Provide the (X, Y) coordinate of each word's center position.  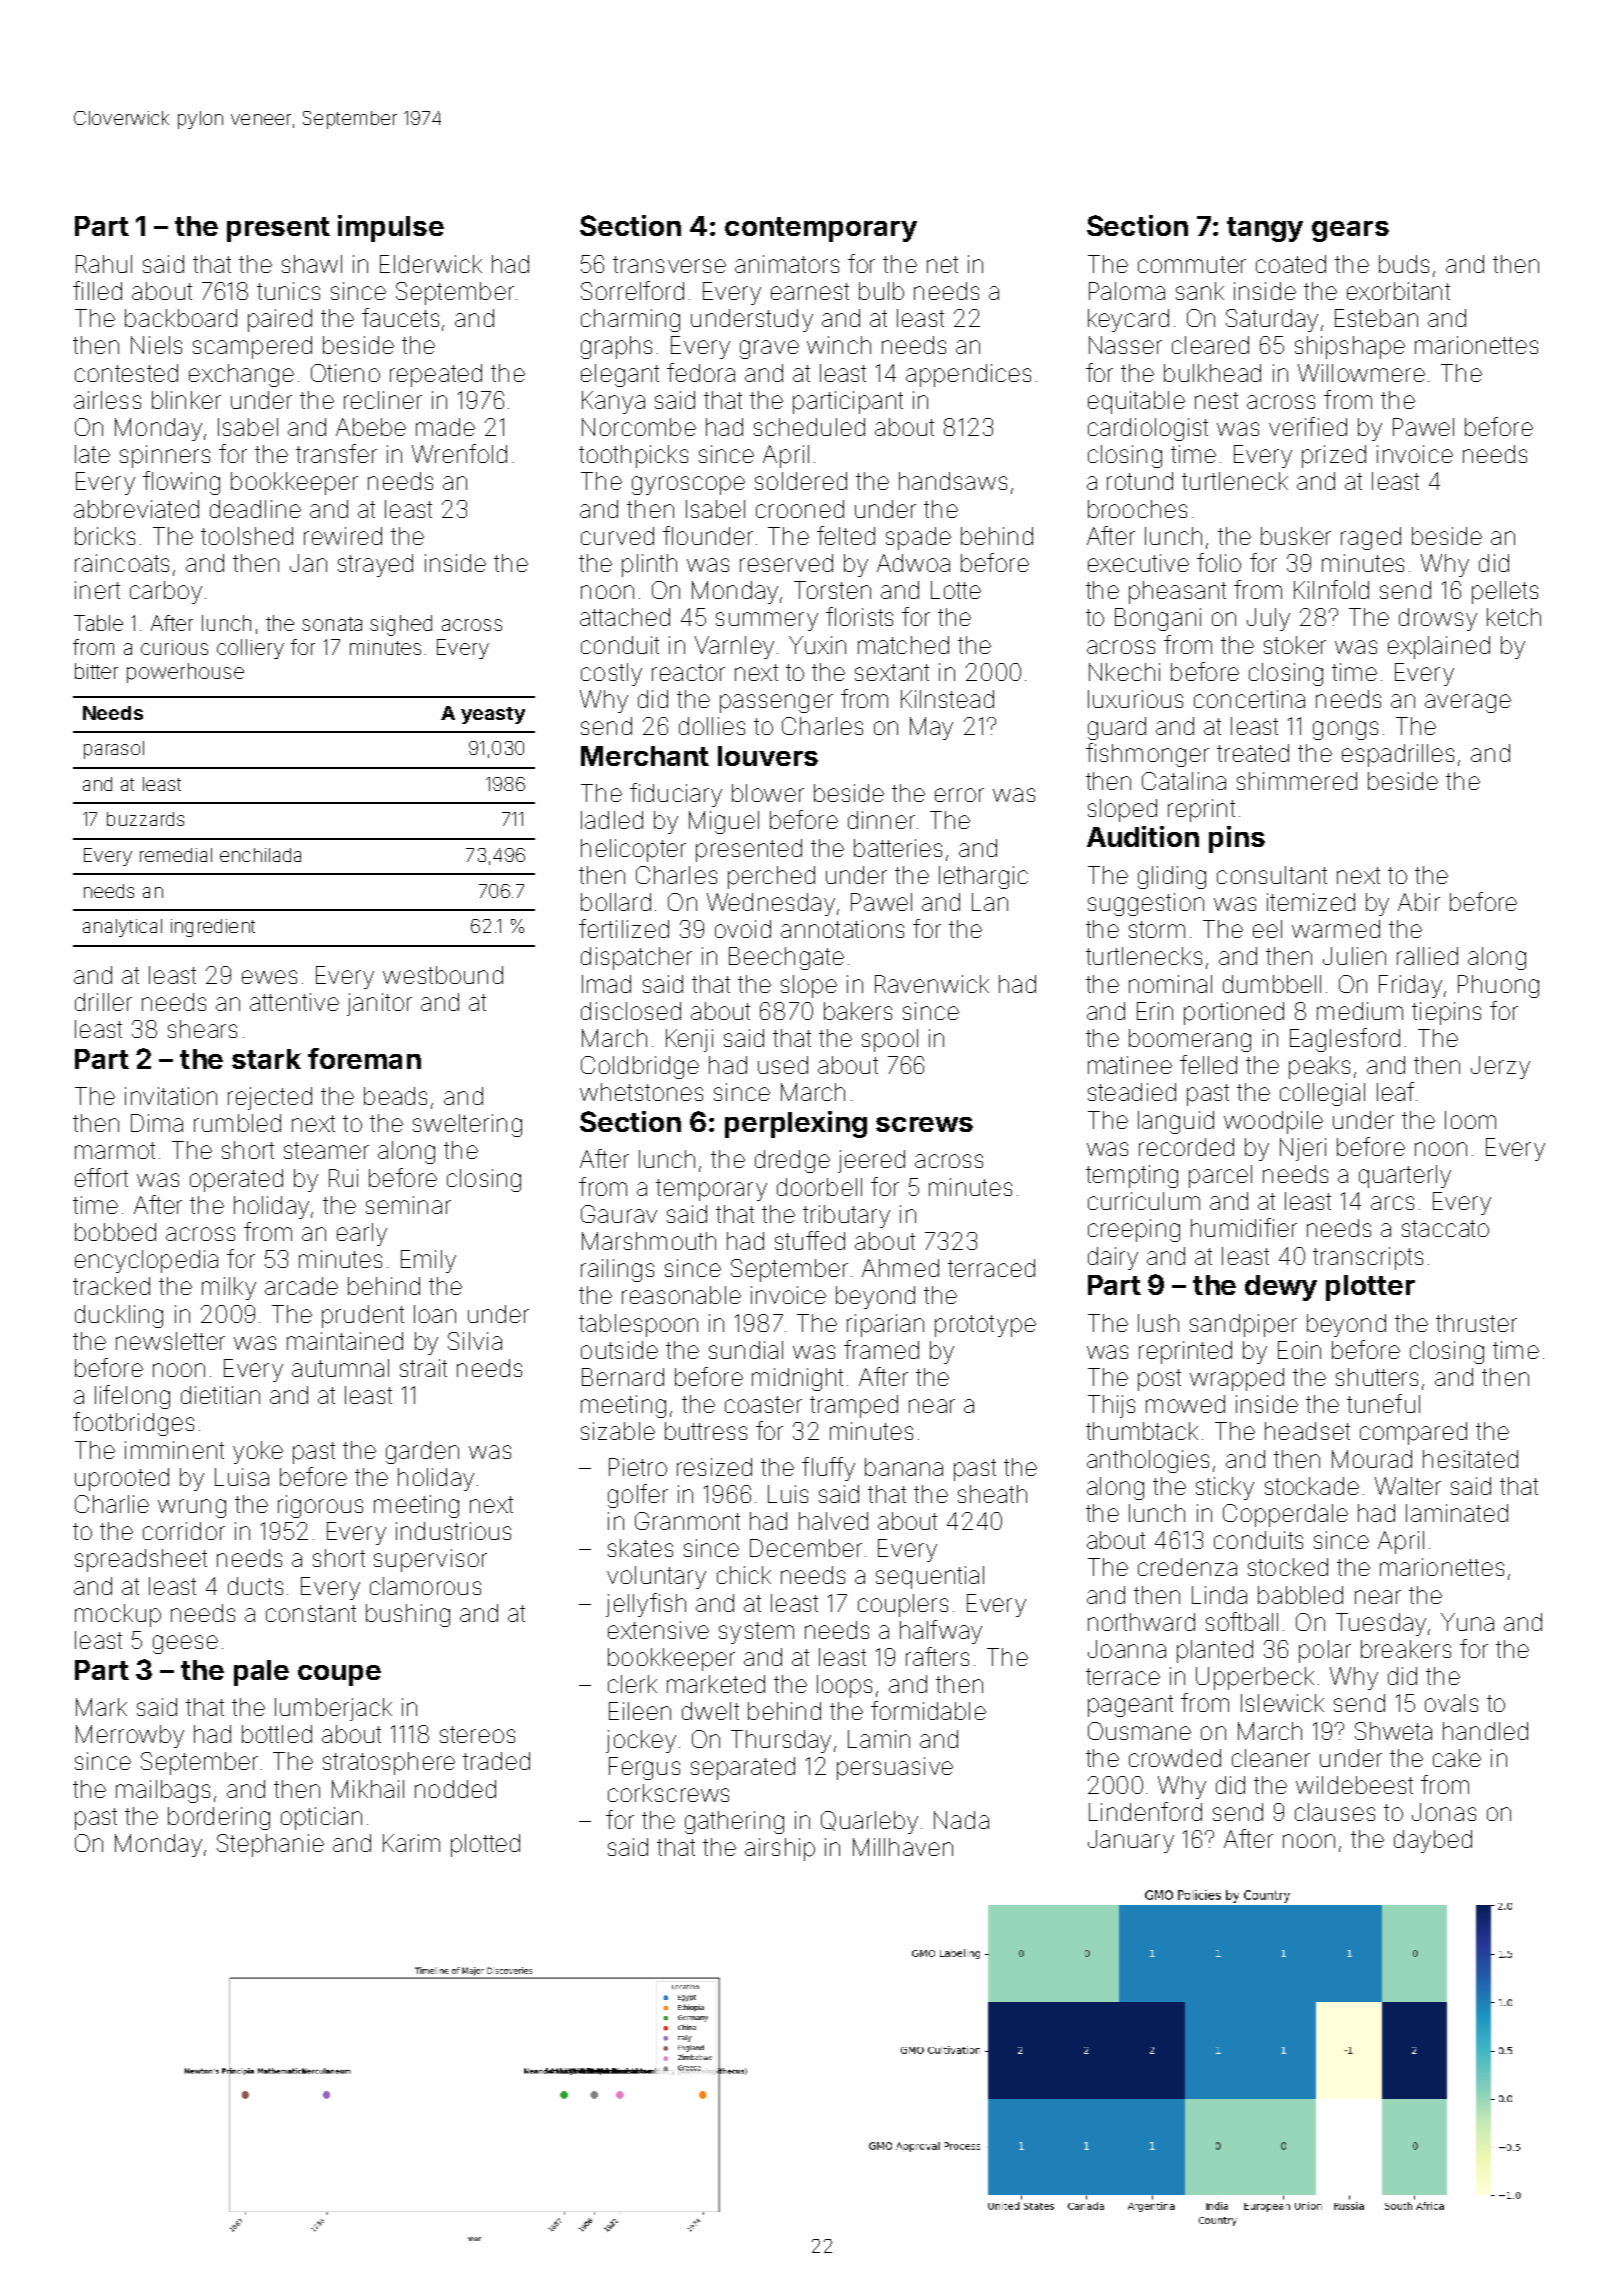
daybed (1433, 1841)
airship (780, 1849)
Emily (428, 1261)
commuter (1192, 264)
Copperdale (1285, 1515)
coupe (339, 1675)
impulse (391, 228)
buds (1404, 264)
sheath (992, 1494)
